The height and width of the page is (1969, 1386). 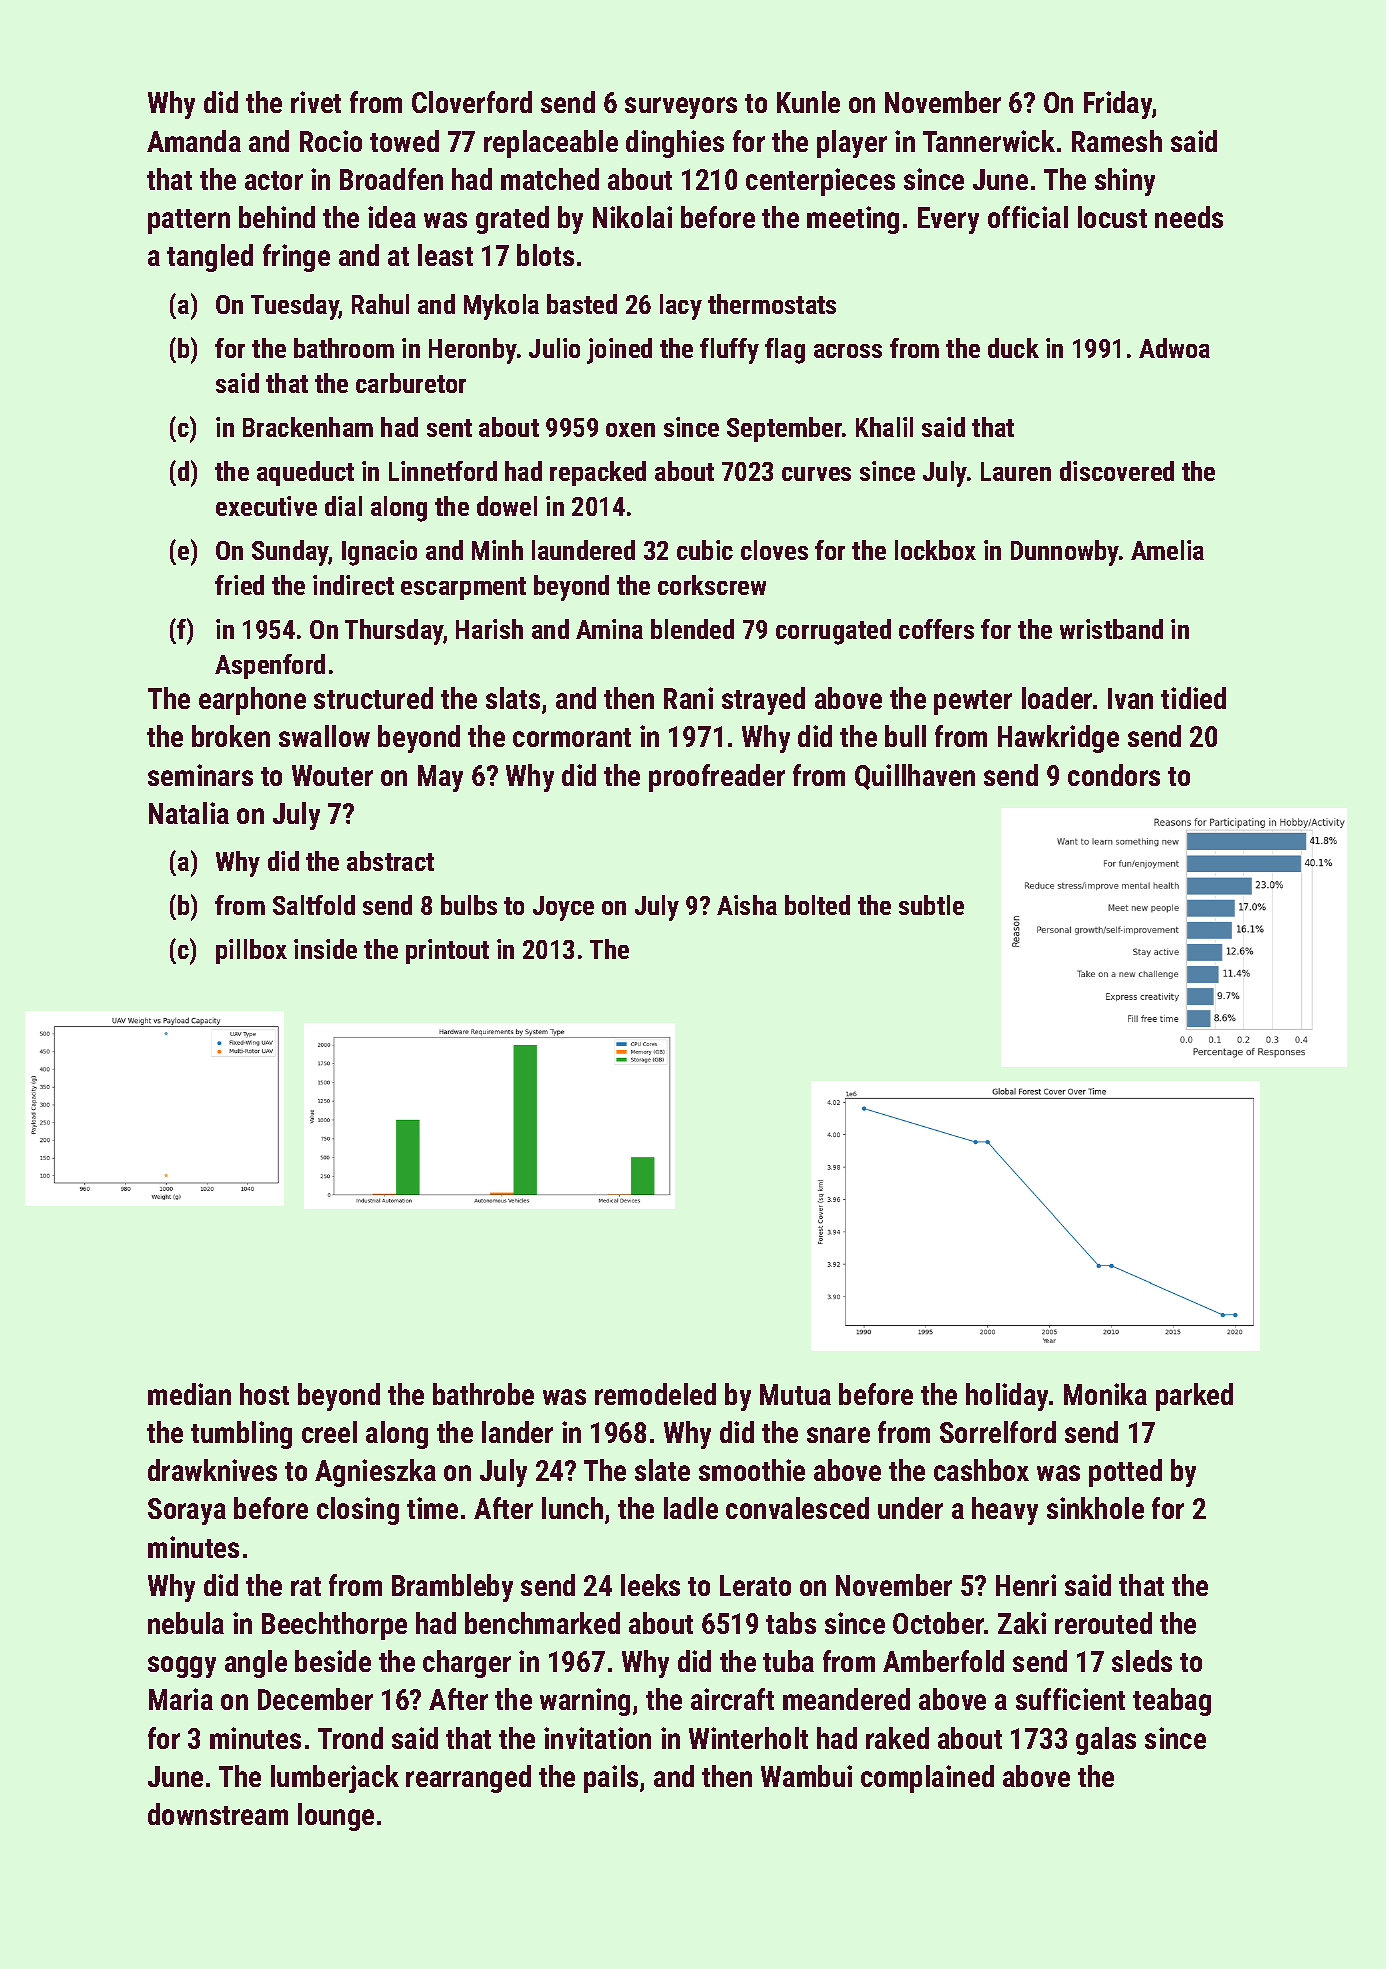 What do you see at coordinates (1105, 1394) in the page?
I see `Monika` at bounding box center [1105, 1394].
